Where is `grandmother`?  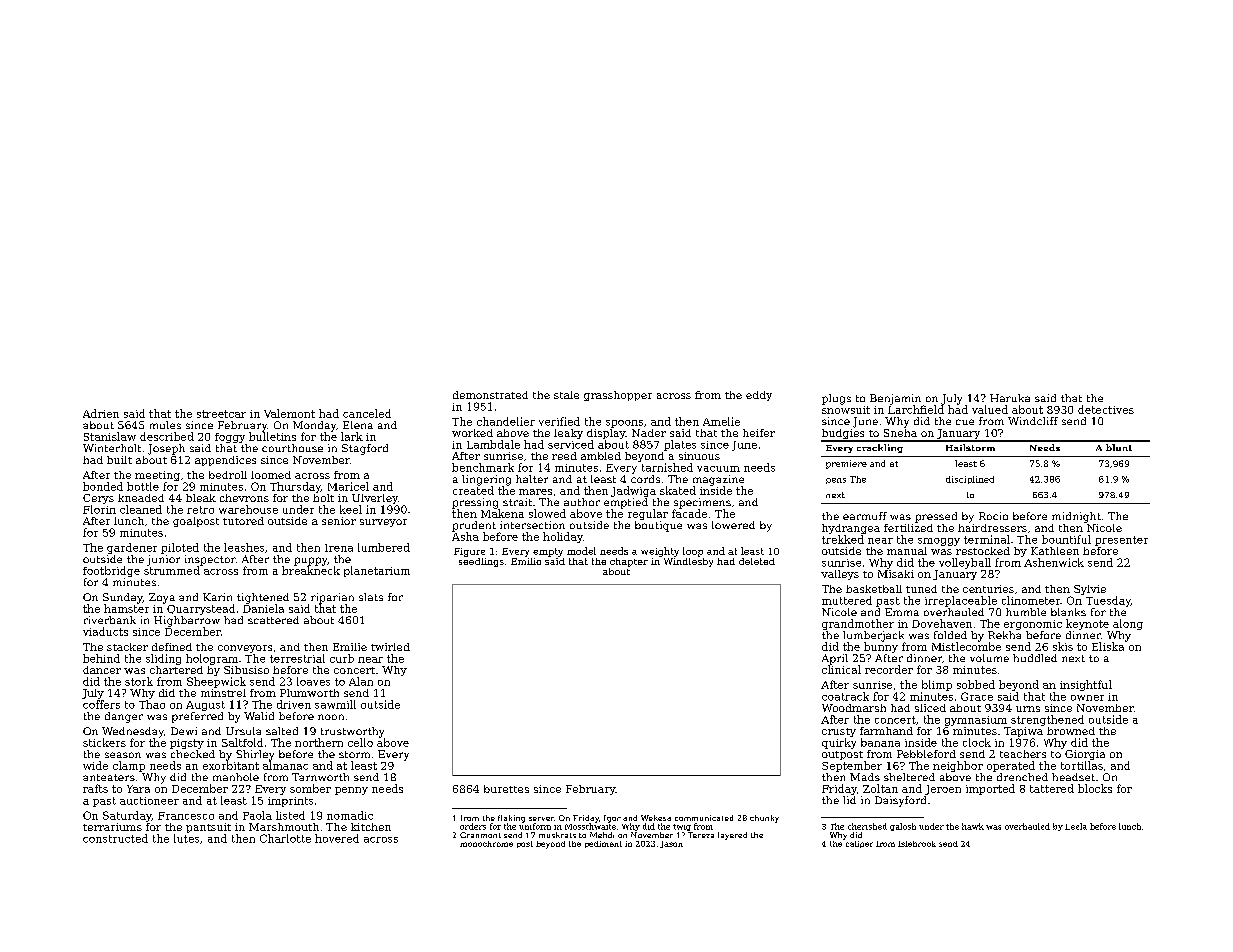 grandmother is located at coordinates (858, 624).
